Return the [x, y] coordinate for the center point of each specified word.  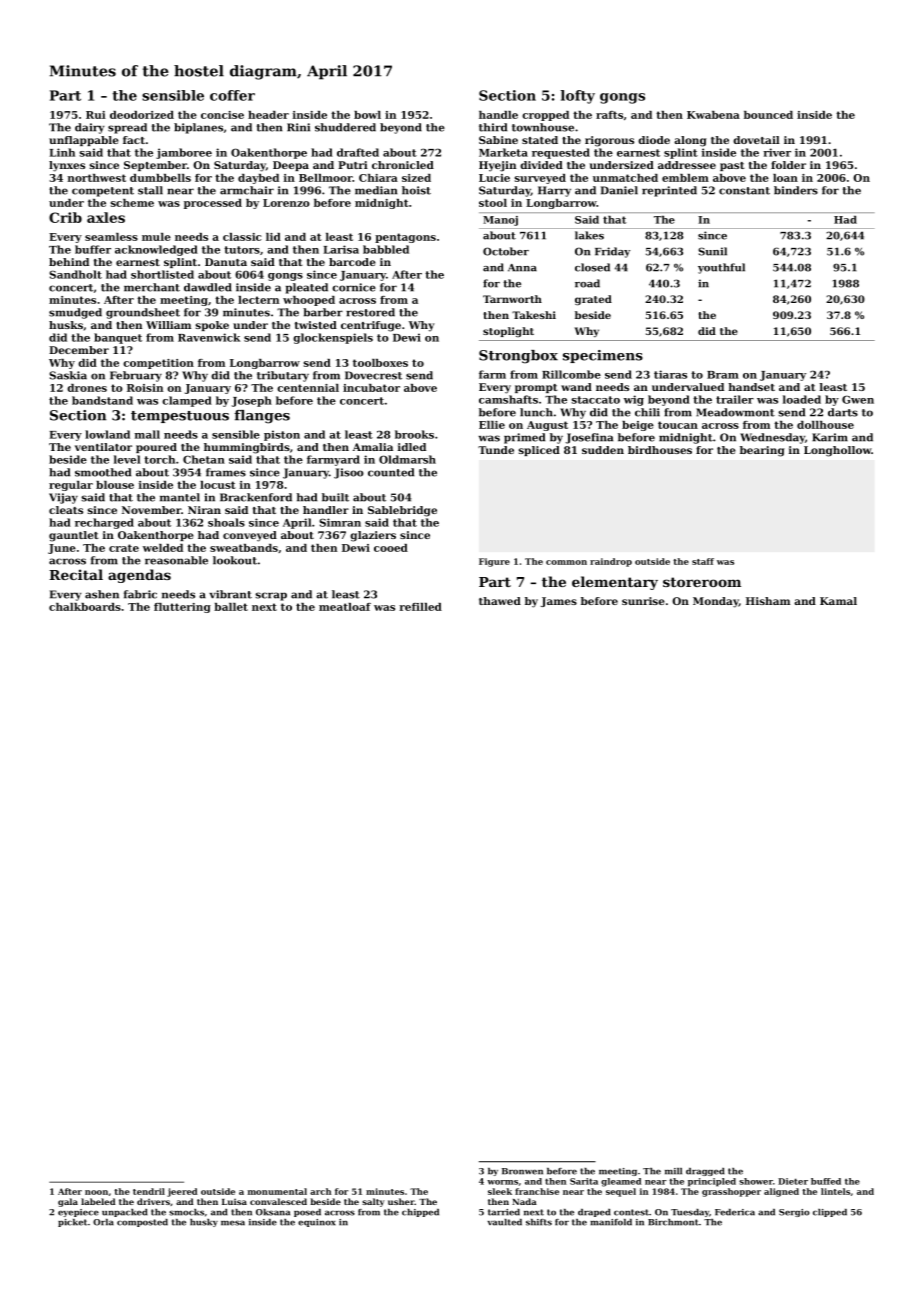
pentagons [405, 238]
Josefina [589, 438]
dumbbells [160, 178]
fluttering [182, 608]
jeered [182, 1192]
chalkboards [85, 607]
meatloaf [345, 607]
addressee [687, 165]
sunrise [643, 601]
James [559, 602]
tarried [504, 1212]
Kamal [838, 601]
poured [156, 448]
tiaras [670, 374]
